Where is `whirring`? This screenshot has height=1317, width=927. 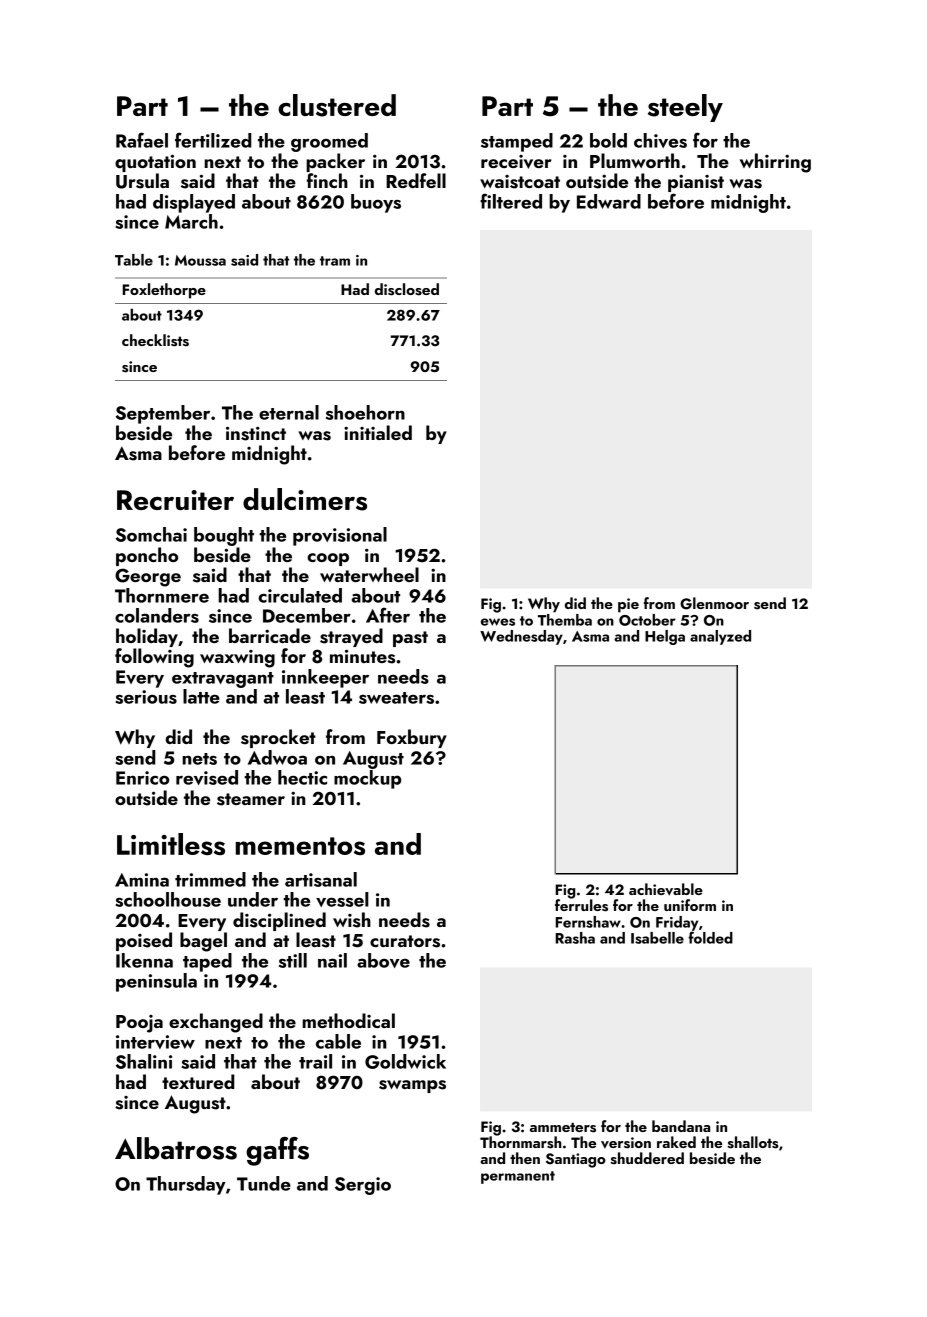 whirring is located at coordinates (775, 163).
